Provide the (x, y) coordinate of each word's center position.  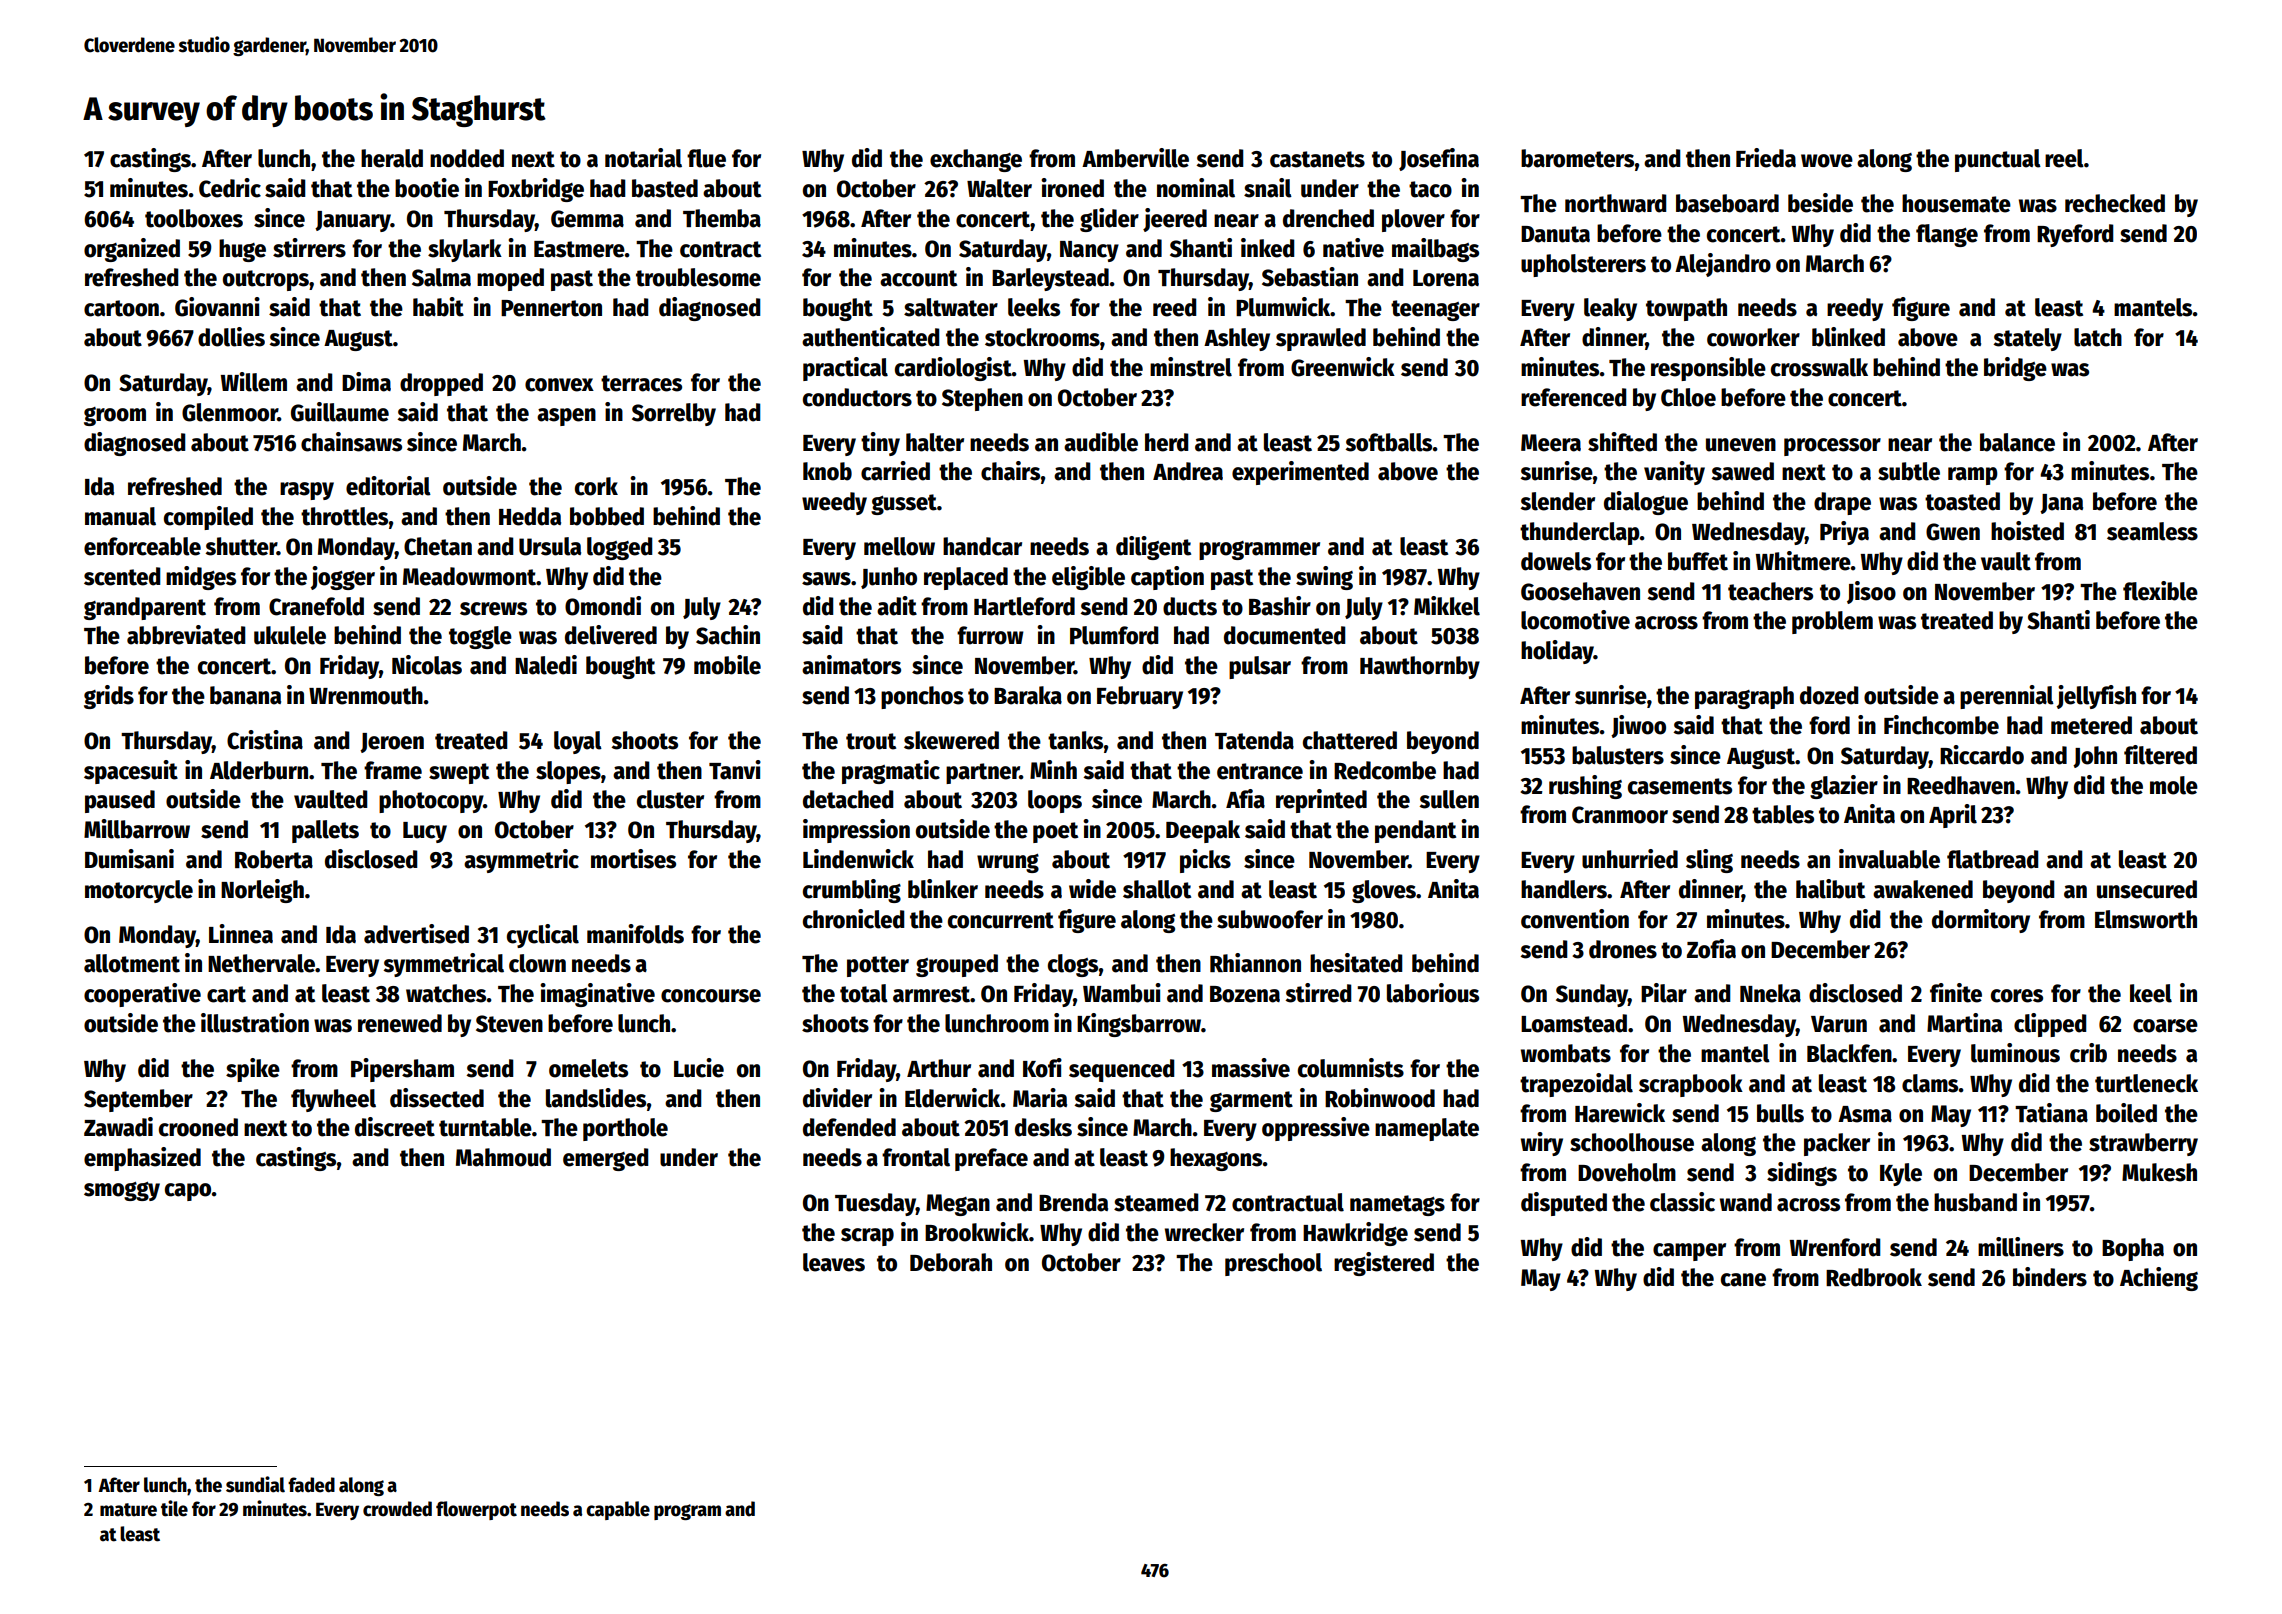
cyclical (543, 936)
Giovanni (217, 307)
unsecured (2147, 889)
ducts (1190, 606)
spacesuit (131, 772)
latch (2098, 337)
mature (128, 1510)
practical (845, 369)
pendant (1415, 831)
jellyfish (2096, 697)
